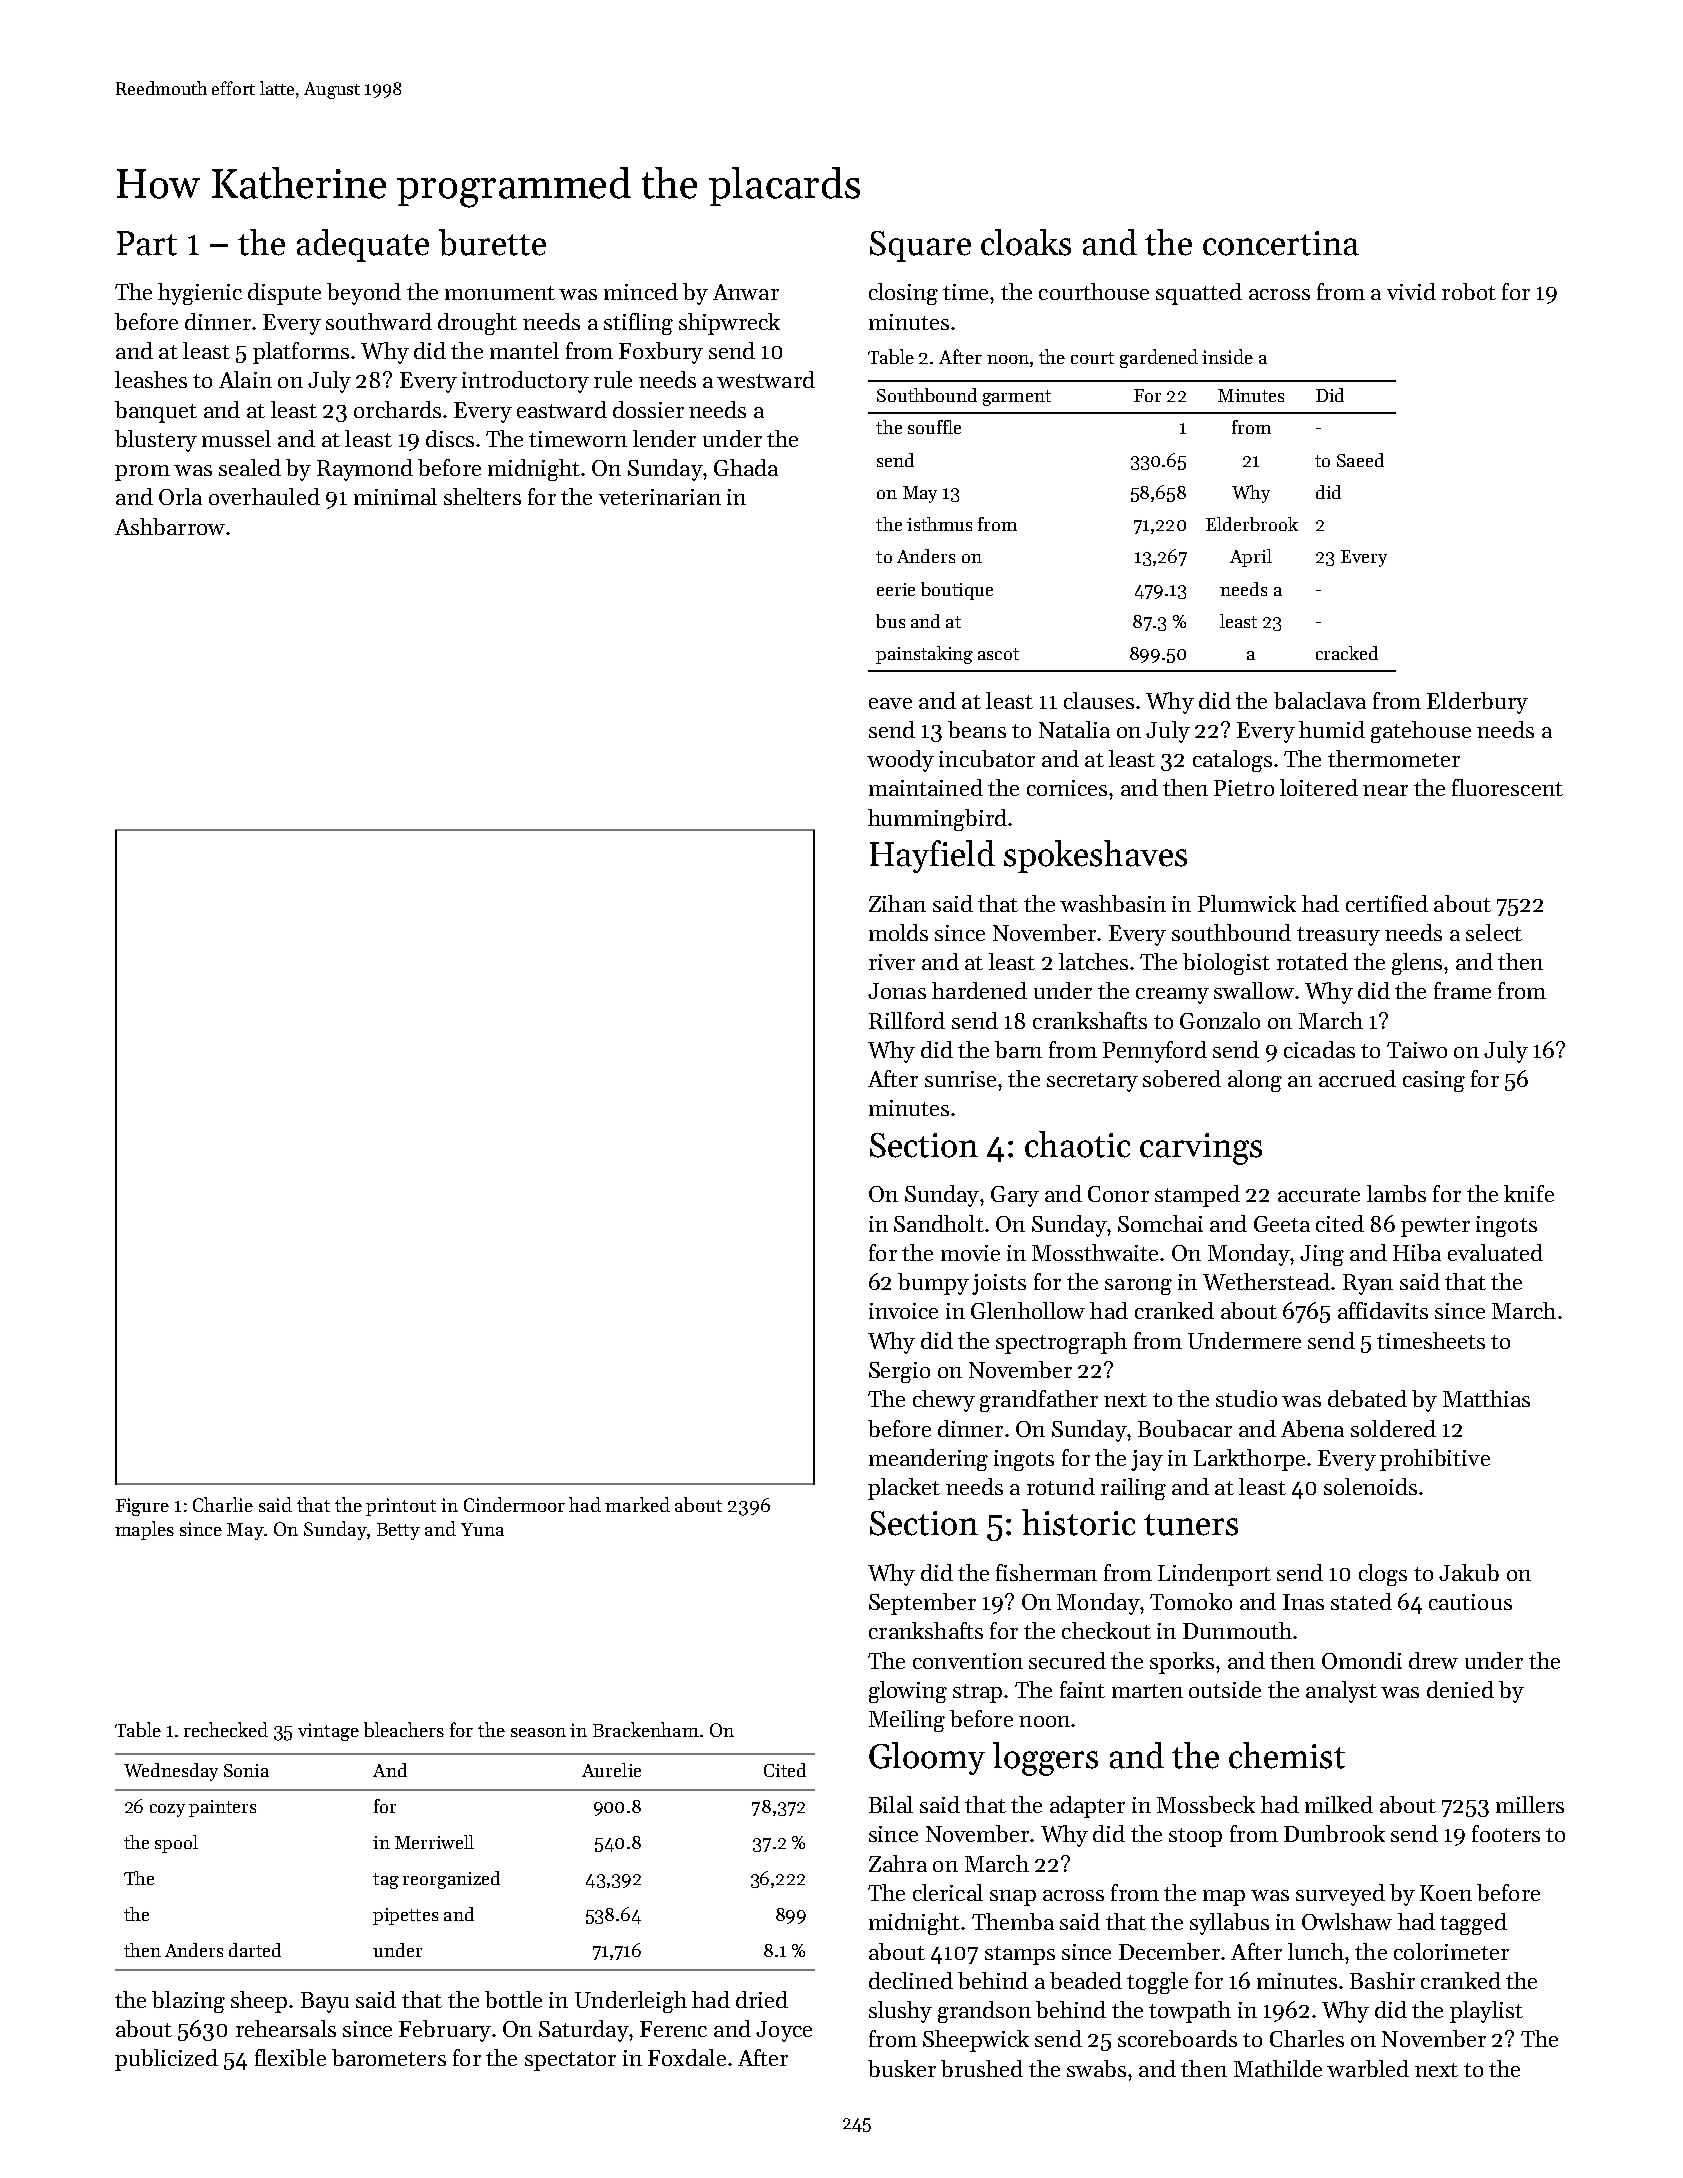 The width and height of the image is (1683, 2178). What do you see at coordinates (176, 1844) in the image?
I see `spool` at bounding box center [176, 1844].
